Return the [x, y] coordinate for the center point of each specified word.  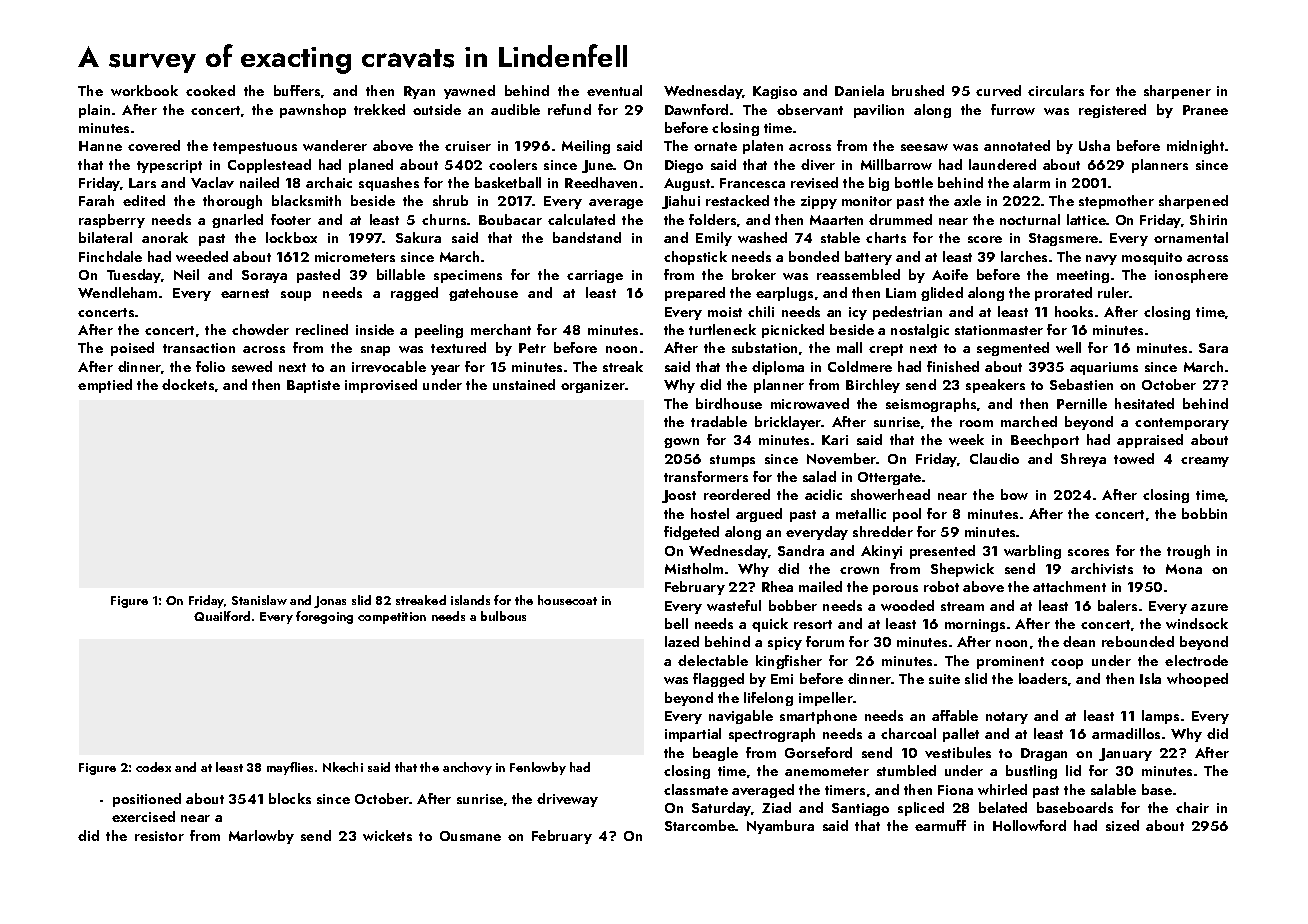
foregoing [324, 617]
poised [132, 349]
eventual [614, 90]
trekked [379, 109]
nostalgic [920, 331]
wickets [387, 835]
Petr [532, 348]
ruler [1114, 292]
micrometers [355, 257]
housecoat [567, 600]
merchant [501, 329]
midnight [1195, 147]
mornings [975, 625]
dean [1079, 641]
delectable [713, 660]
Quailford [222, 616]
